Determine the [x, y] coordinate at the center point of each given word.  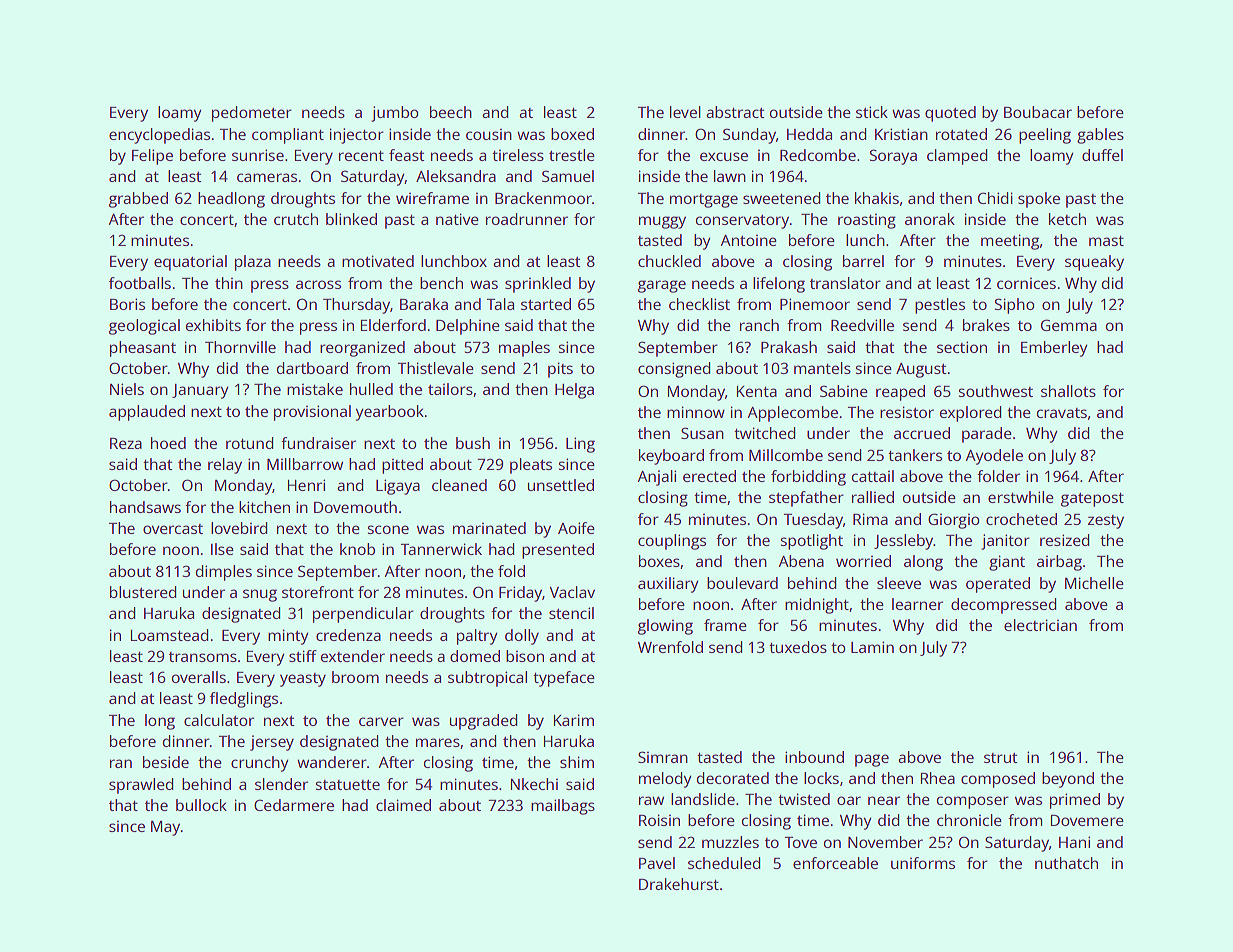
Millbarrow [305, 464]
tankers [915, 455]
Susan [702, 433]
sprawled [141, 786]
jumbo [394, 114]
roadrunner [527, 219]
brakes [986, 325]
